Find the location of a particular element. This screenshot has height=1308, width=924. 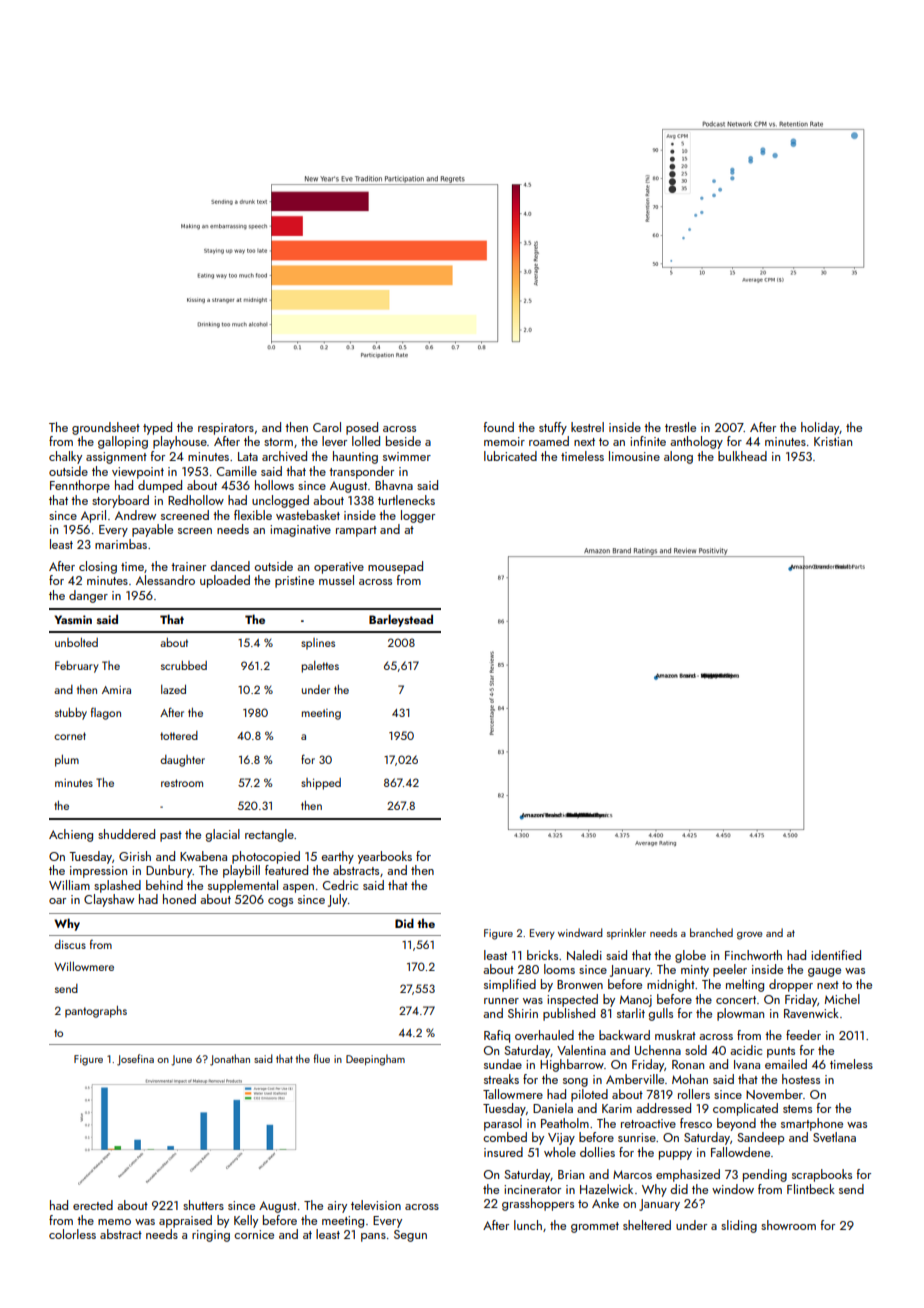

hostess is located at coordinates (801, 1079).
